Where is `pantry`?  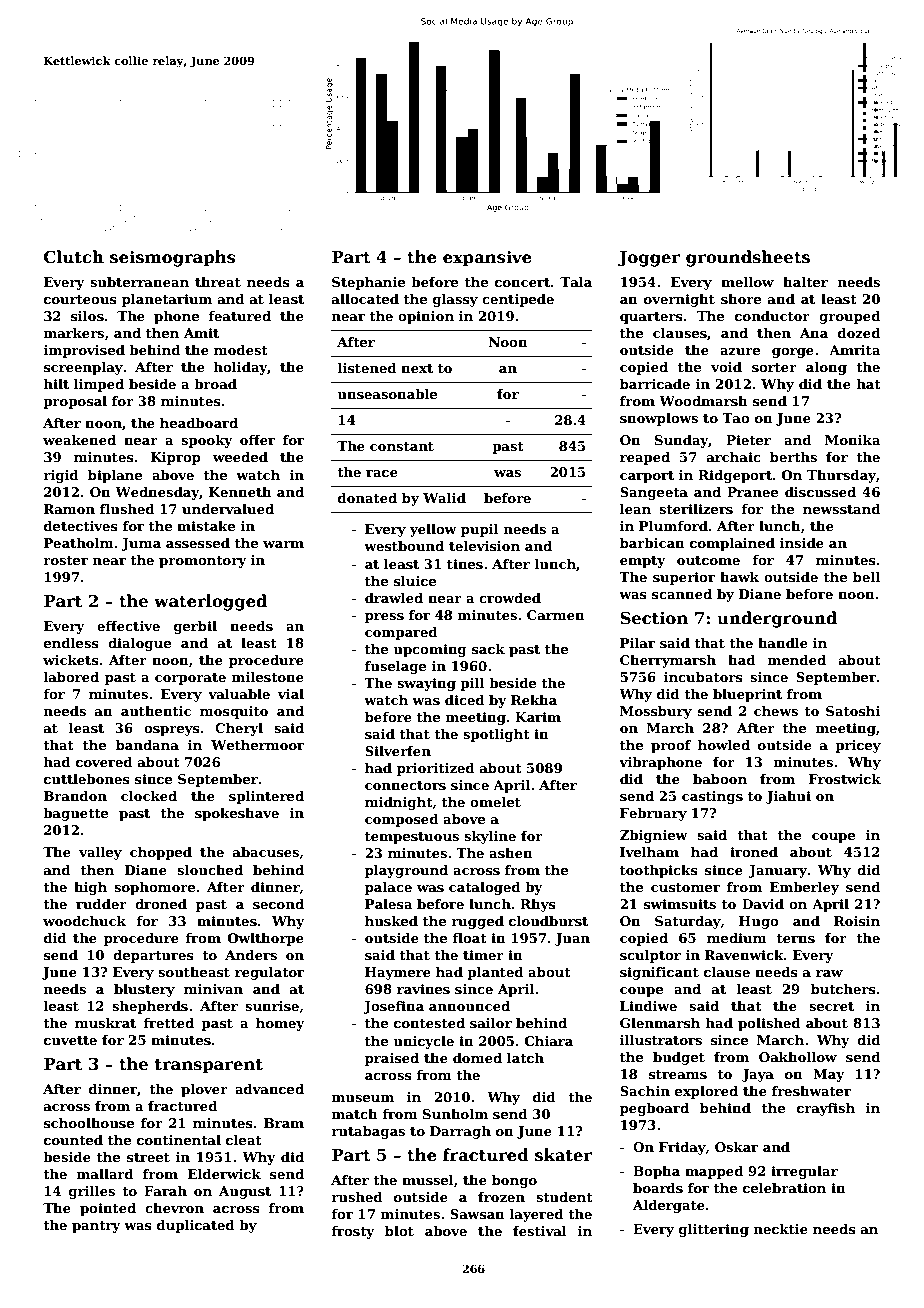 pantry is located at coordinates (96, 1227).
